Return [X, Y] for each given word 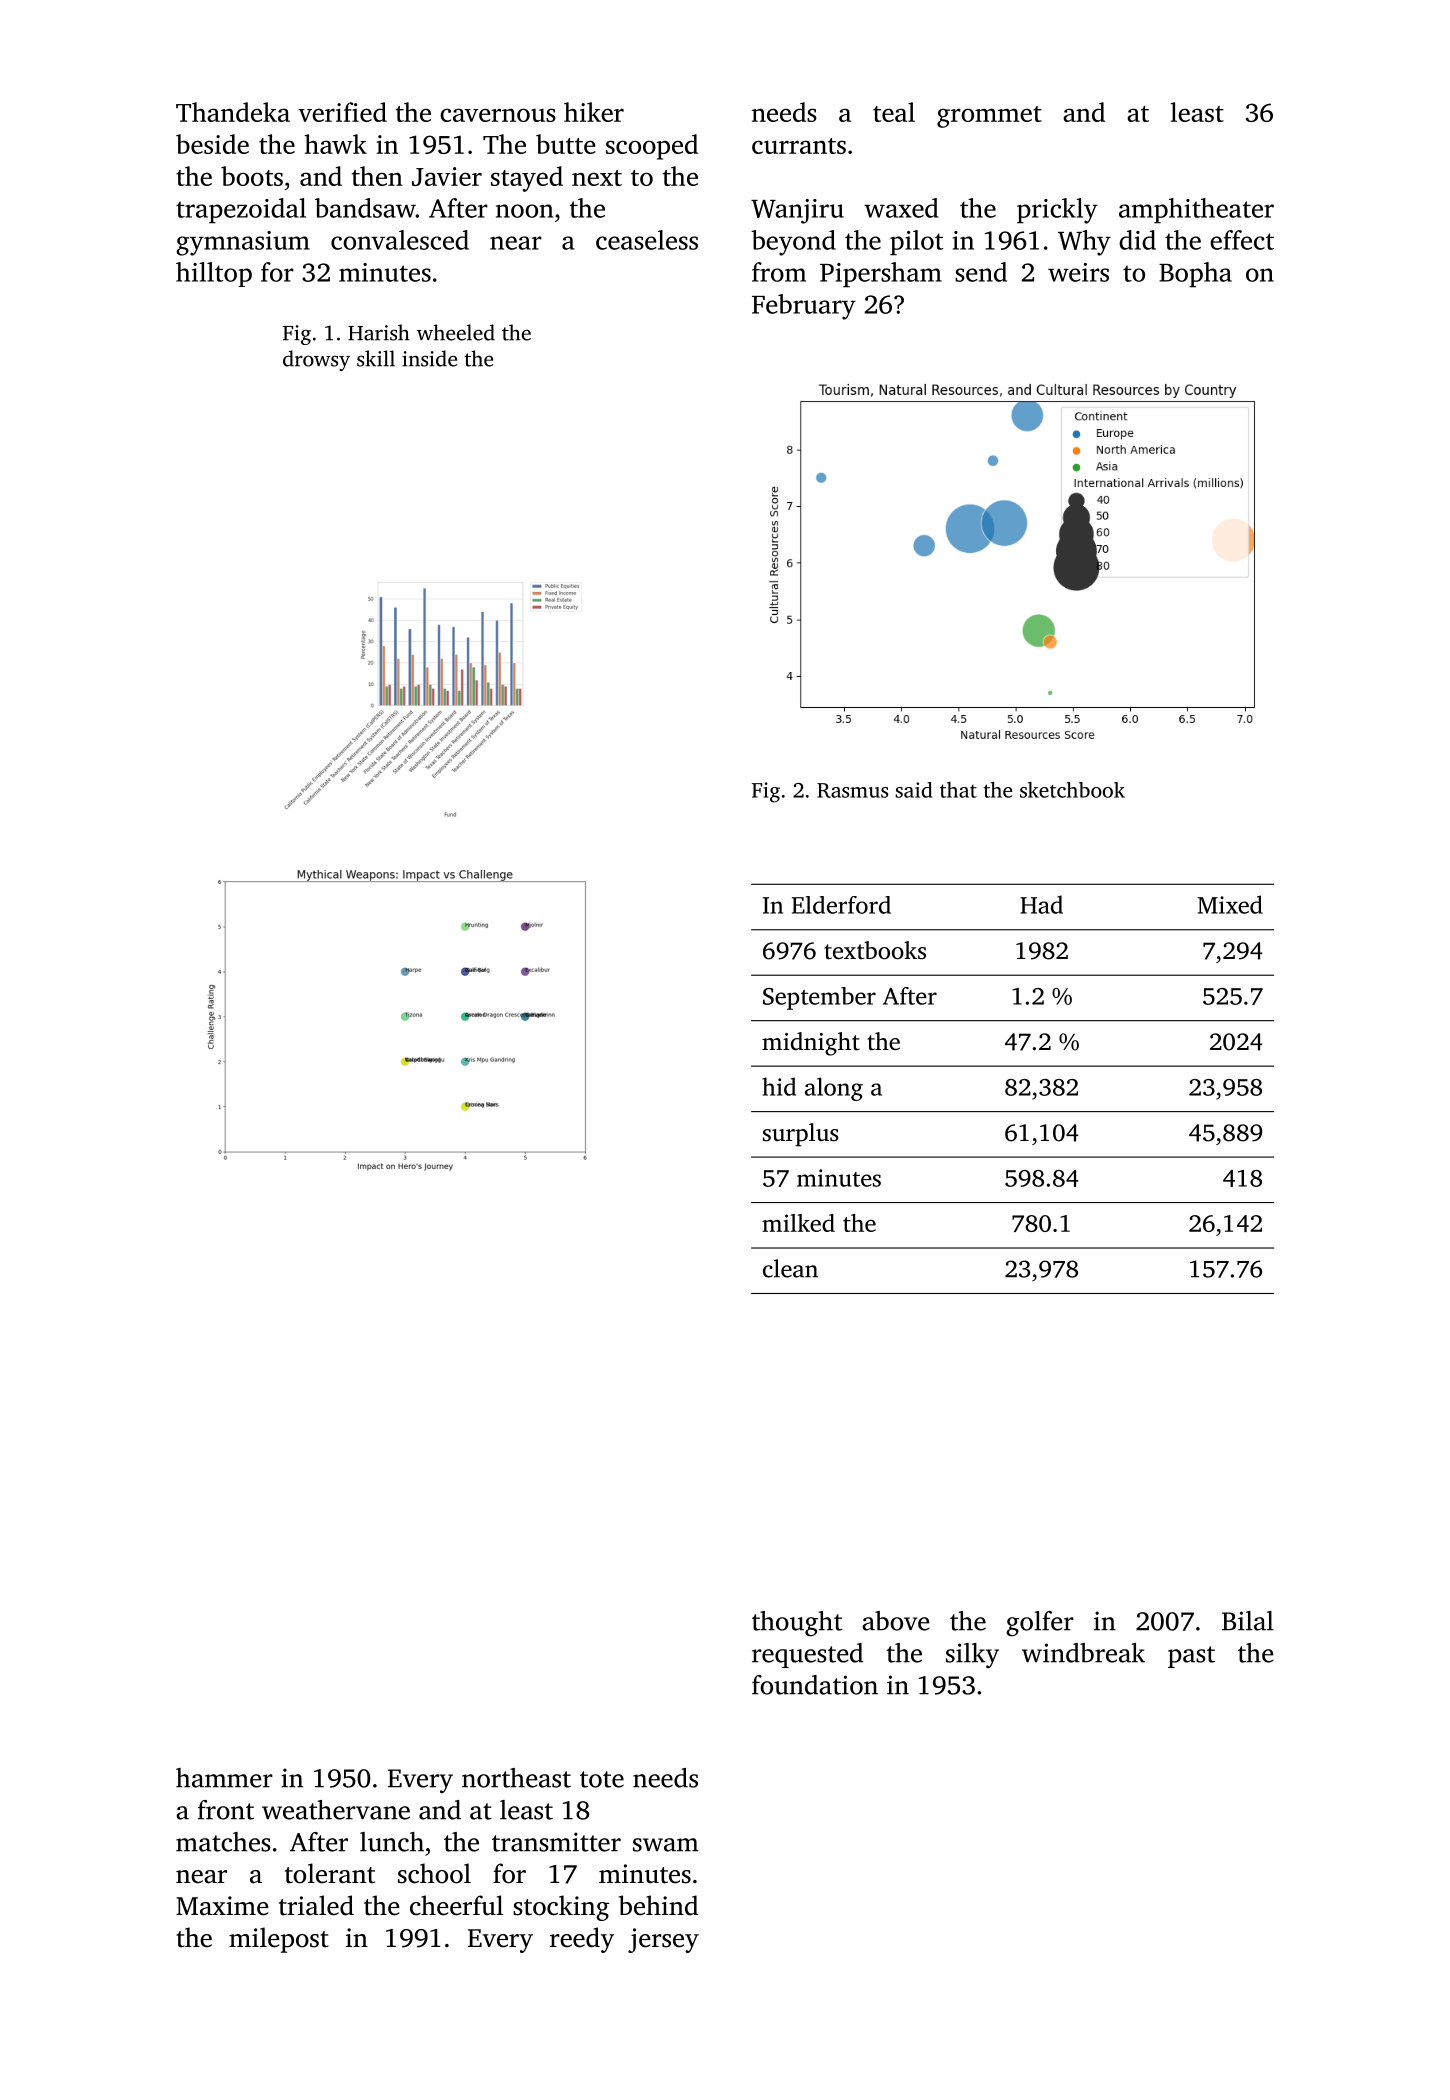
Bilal [1248, 1621]
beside [212, 144]
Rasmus [852, 790]
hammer [224, 1778]
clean [790, 1268]
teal [894, 112]
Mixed [1230, 904]
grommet [989, 117]
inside [429, 358]
